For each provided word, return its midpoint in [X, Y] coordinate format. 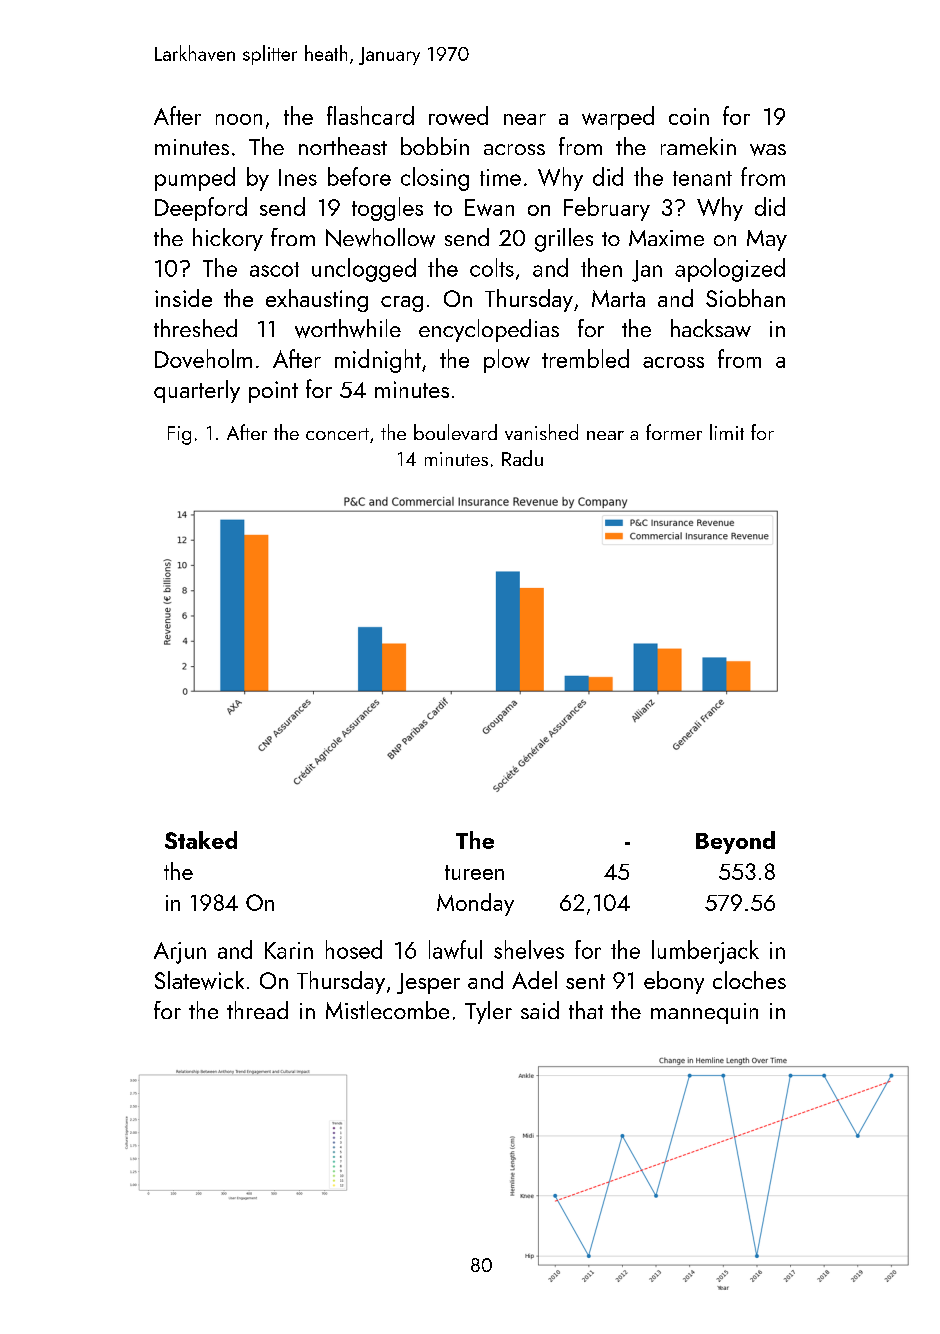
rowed [458, 115]
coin [689, 116]
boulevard [455, 432]
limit [727, 432]
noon [239, 119]
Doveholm [203, 358]
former [674, 432]
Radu [522, 458]
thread [257, 1010]
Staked [201, 840]
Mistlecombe [387, 1010]
